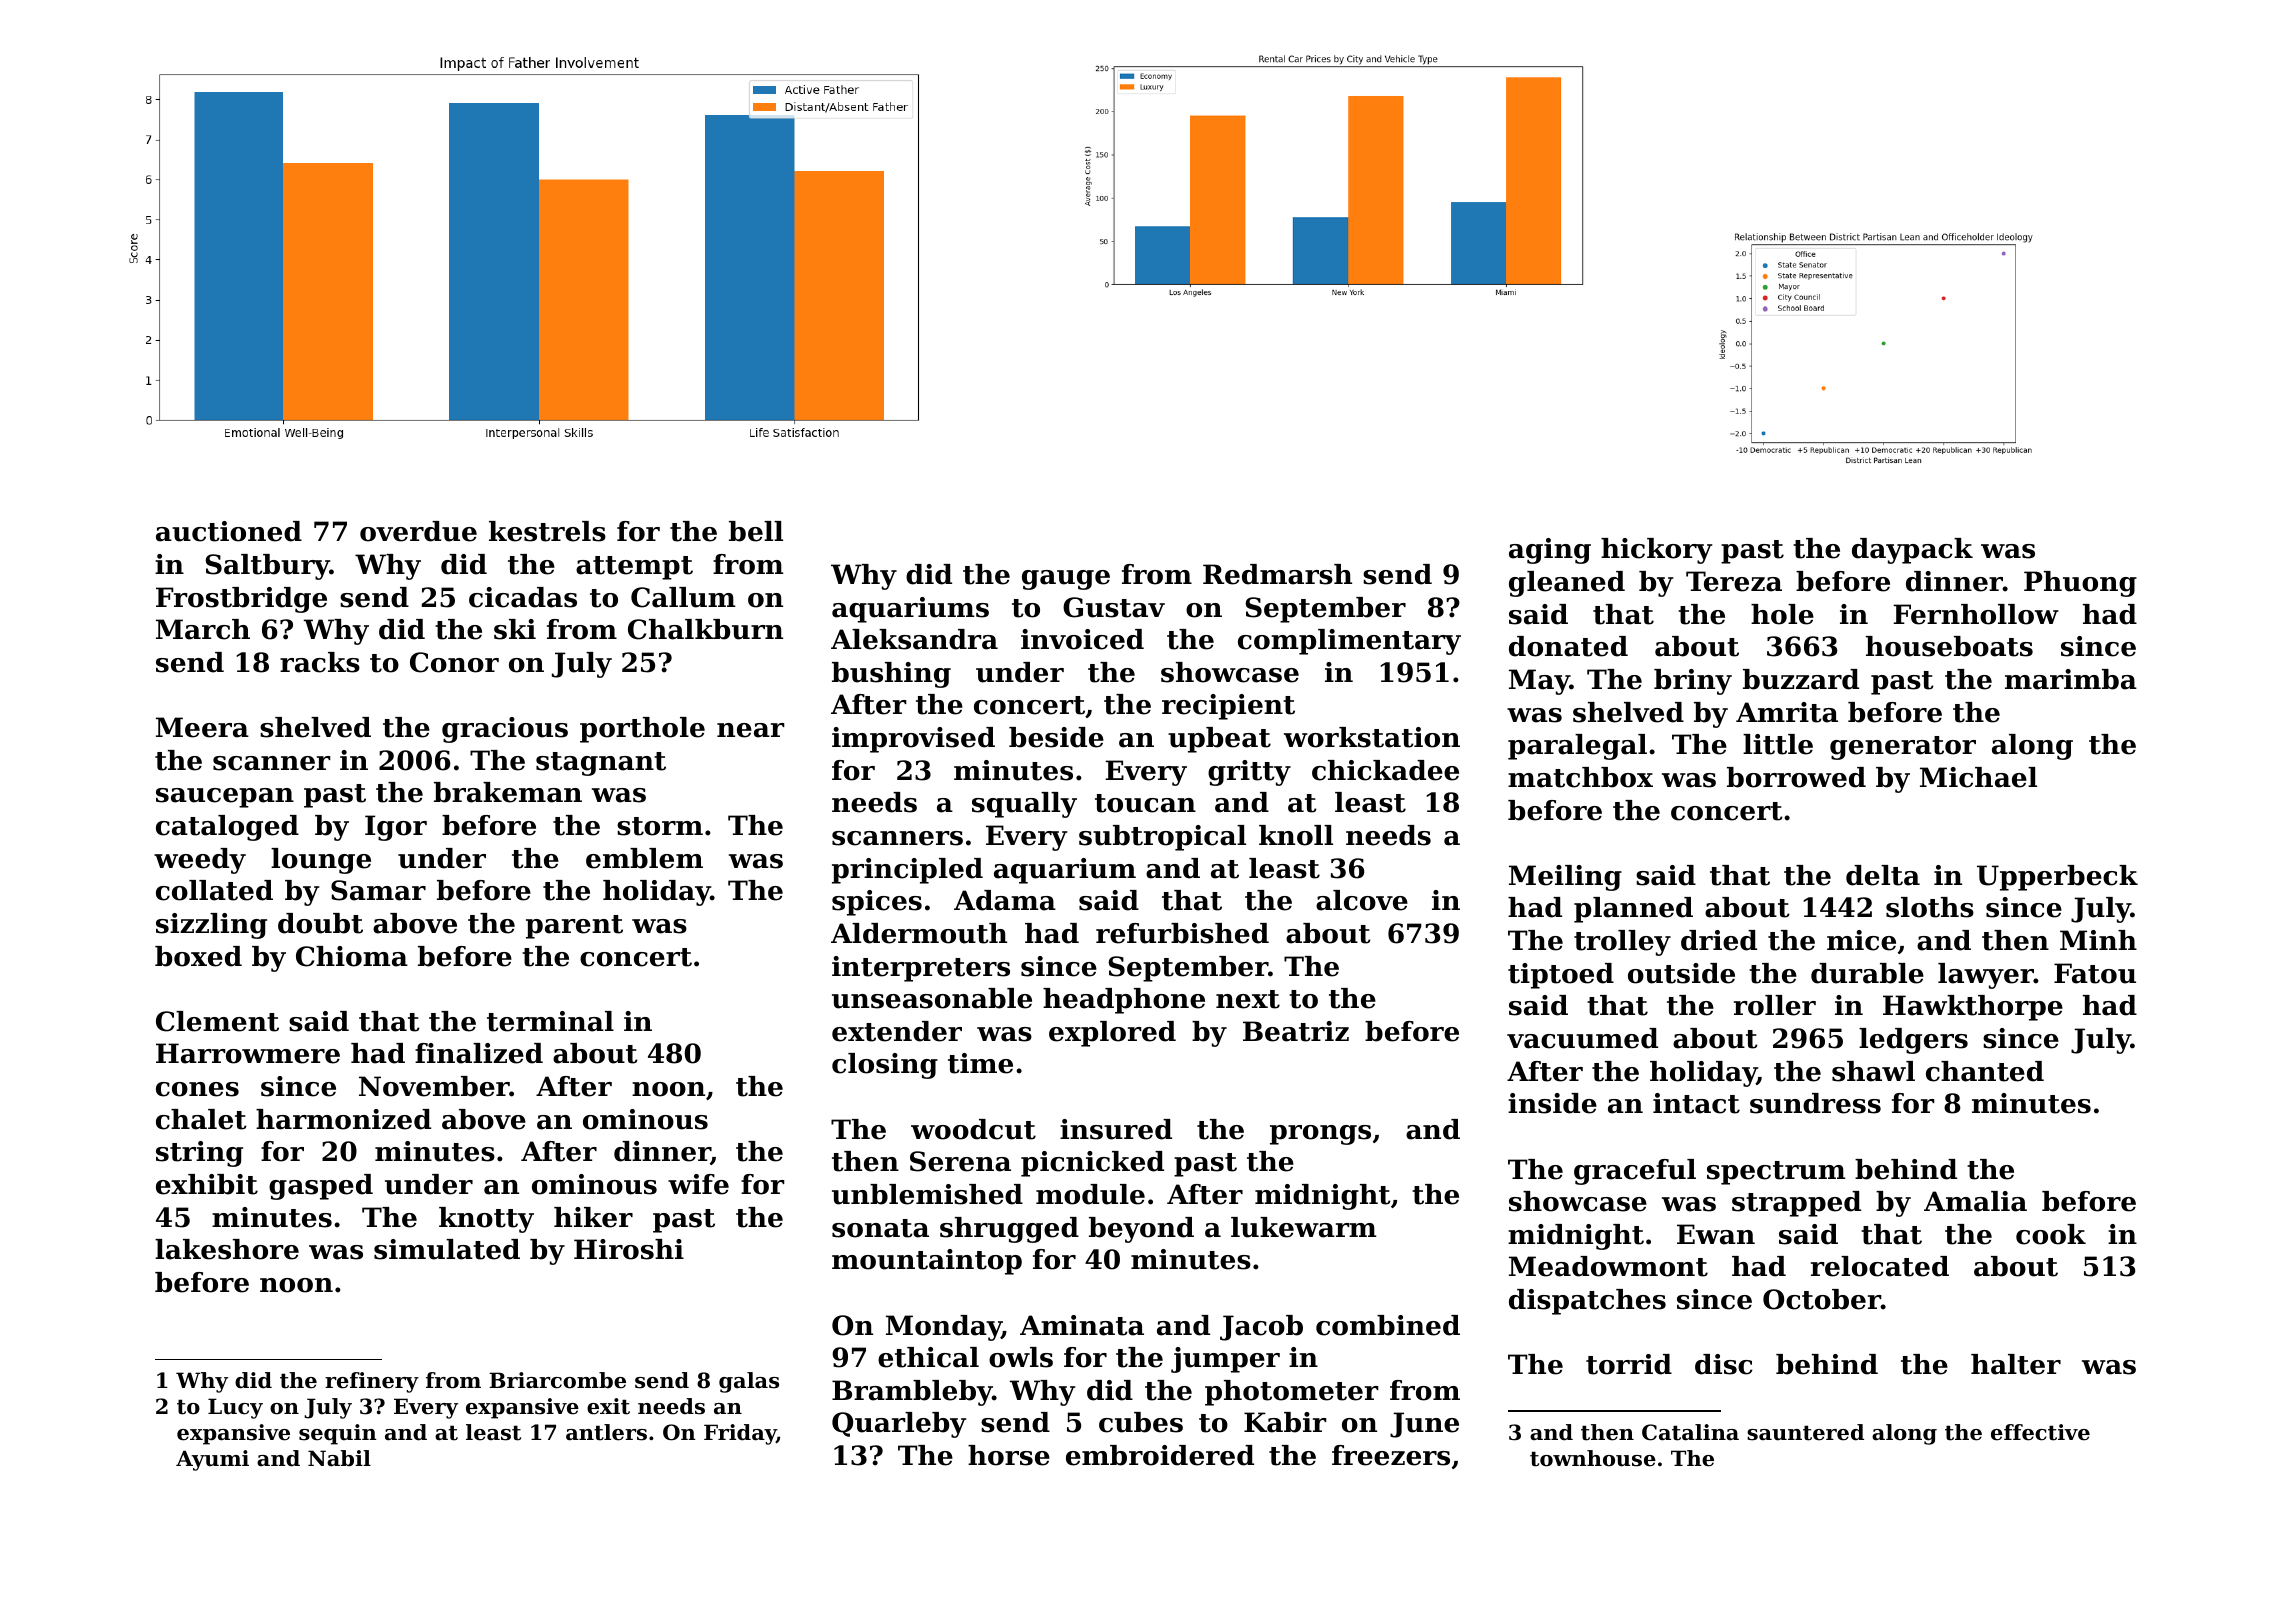 Image resolution: width=2292 pixels, height=1620 pixels. I want to click on cicadas, so click(523, 597).
